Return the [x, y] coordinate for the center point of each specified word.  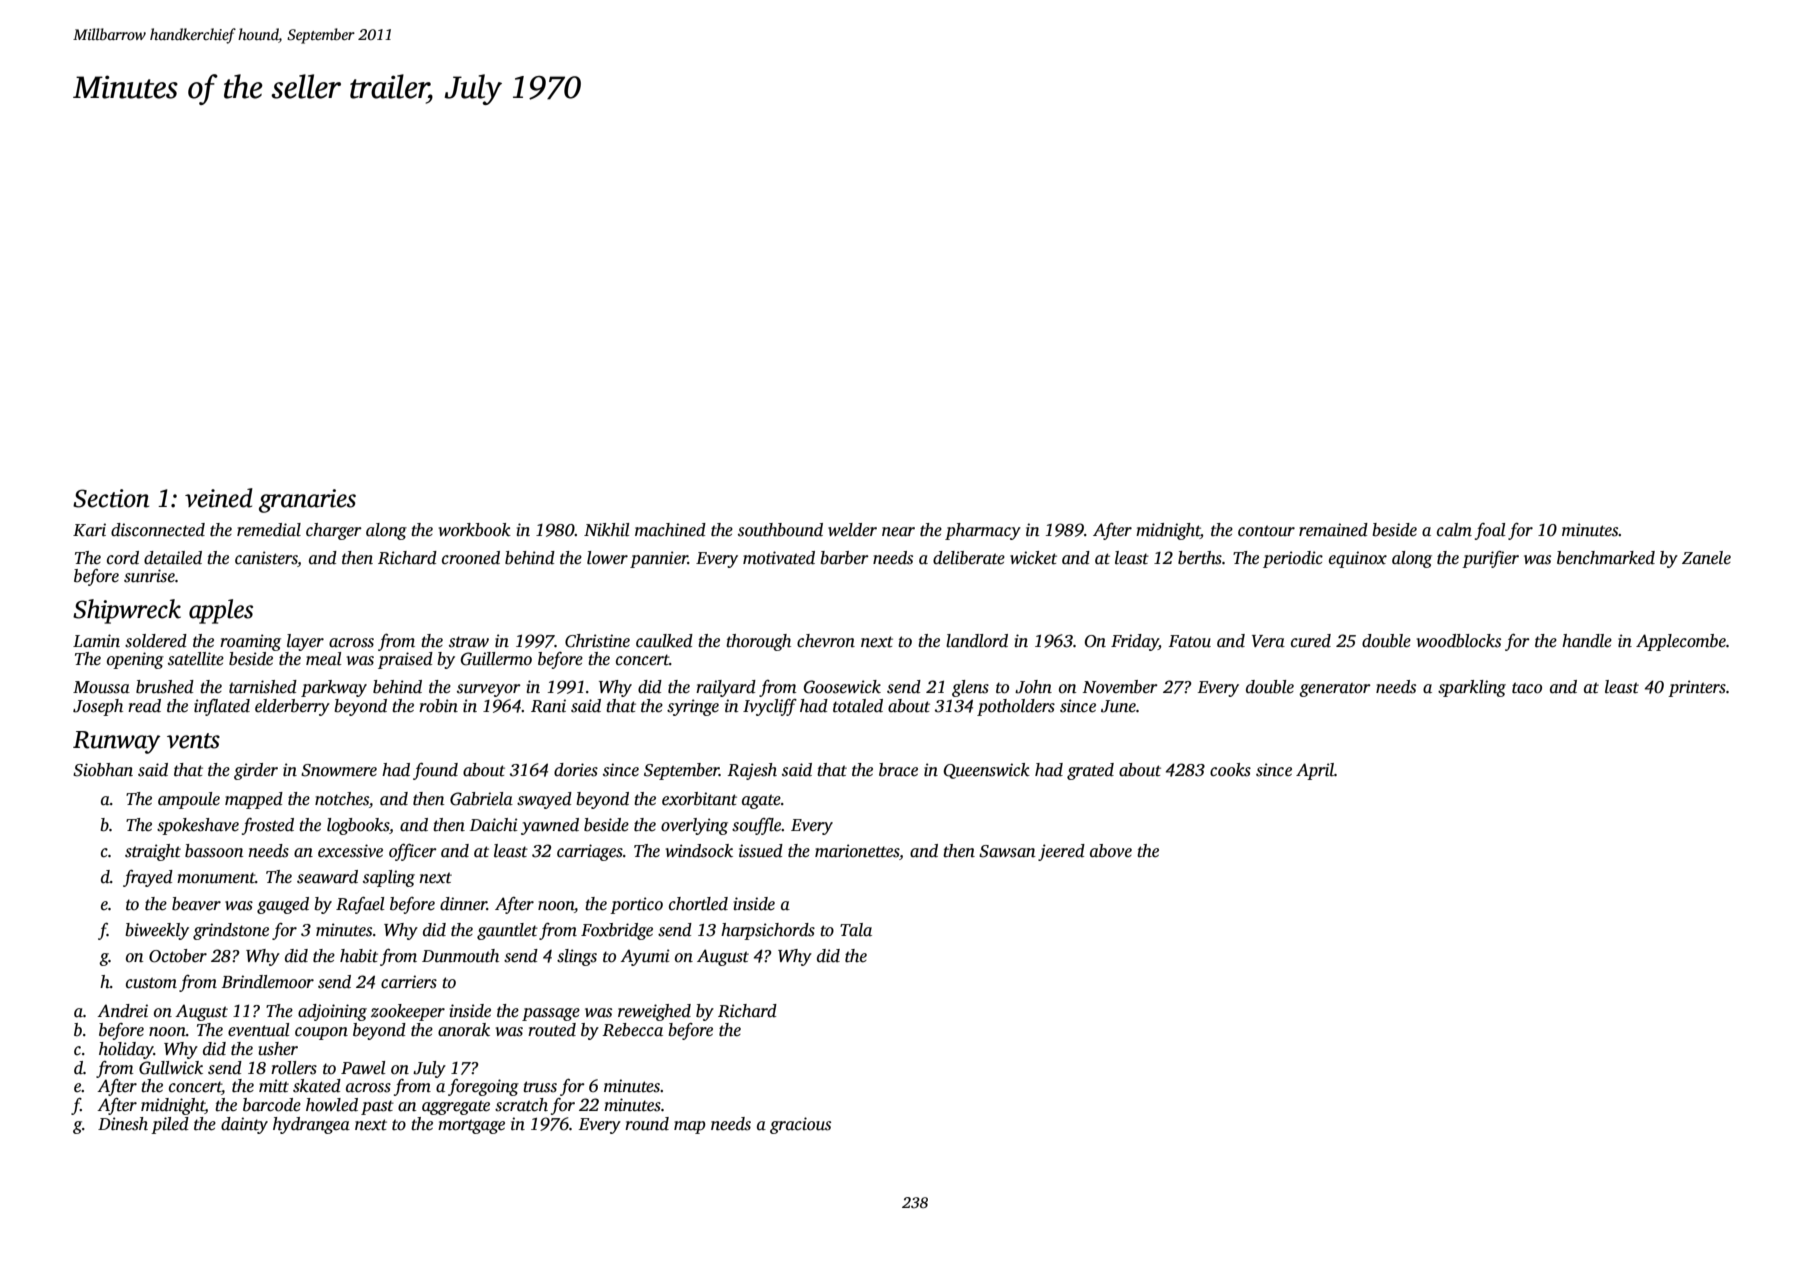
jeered [1061, 852]
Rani [548, 706]
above [1111, 851]
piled [170, 1125]
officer [413, 852]
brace [898, 770]
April [1315, 771]
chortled [698, 904]
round [647, 1124]
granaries [307, 501]
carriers [409, 982]
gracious [800, 1125]
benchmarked [1606, 558]
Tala [856, 930]
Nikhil [607, 530]
